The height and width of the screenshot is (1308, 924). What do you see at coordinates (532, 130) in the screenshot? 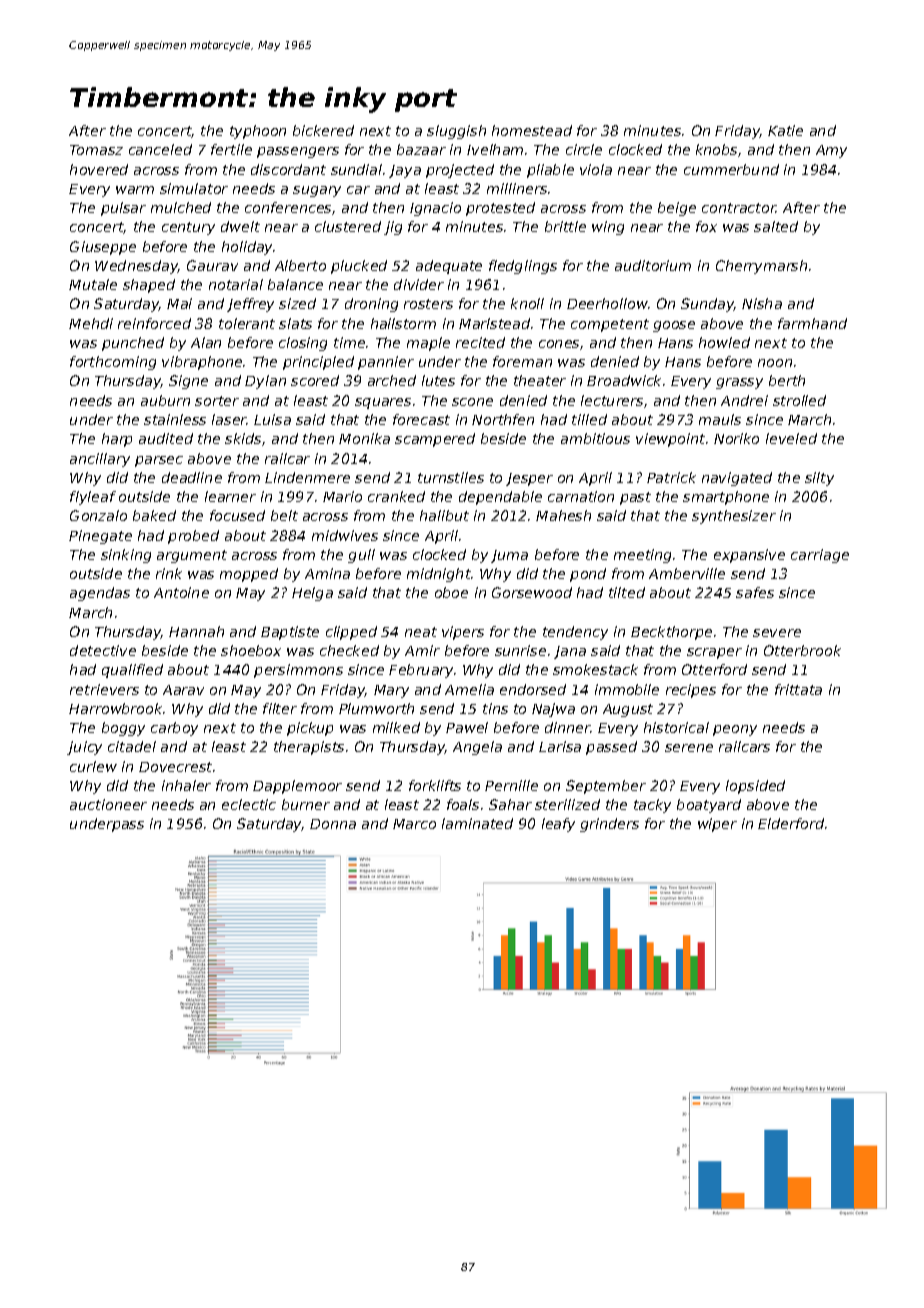
I see `homestead` at bounding box center [532, 130].
